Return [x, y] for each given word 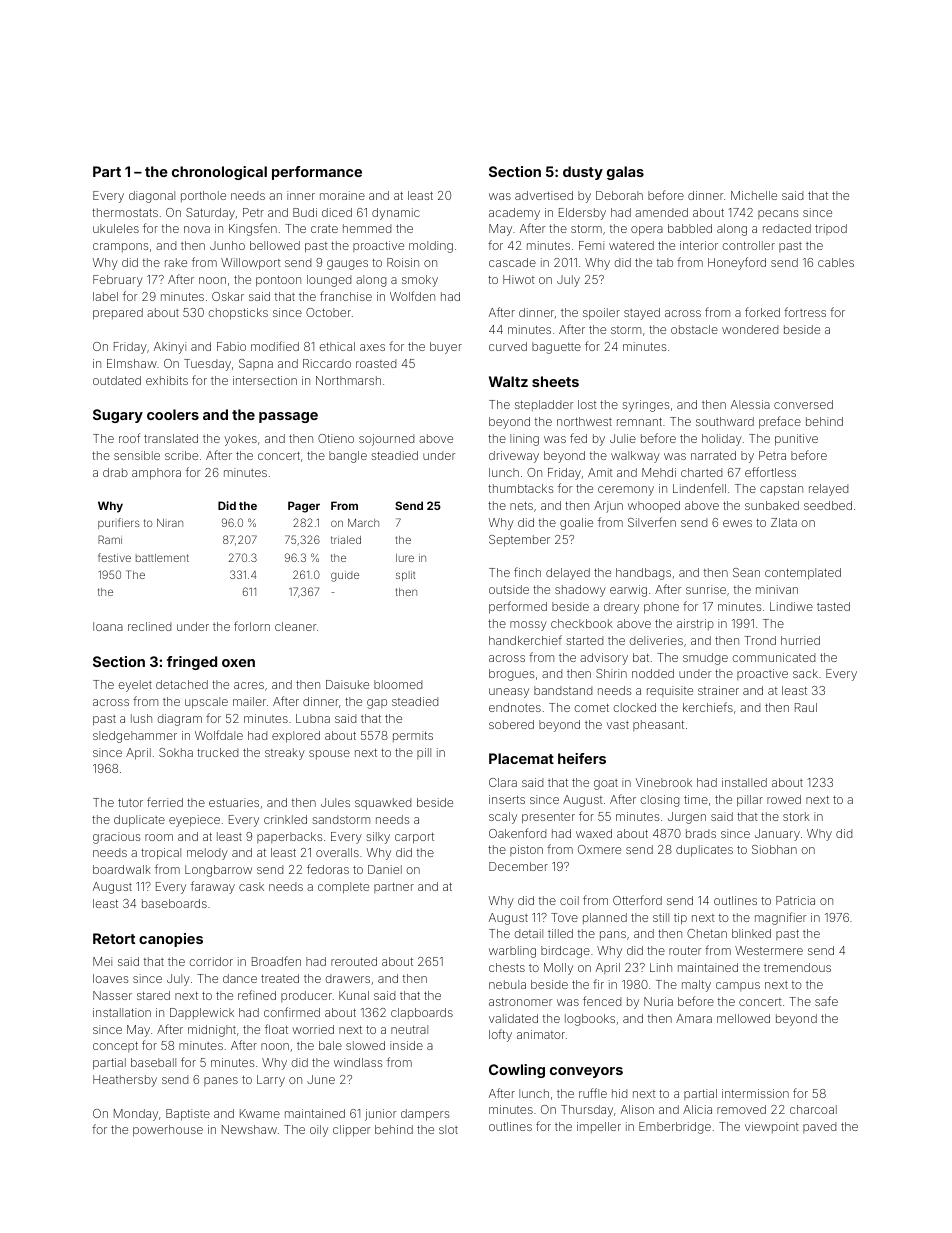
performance [317, 173]
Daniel [385, 869]
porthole [203, 196]
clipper [351, 1131]
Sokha [176, 752]
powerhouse [168, 1131]
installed [744, 782]
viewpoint [772, 1127]
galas [625, 173]
